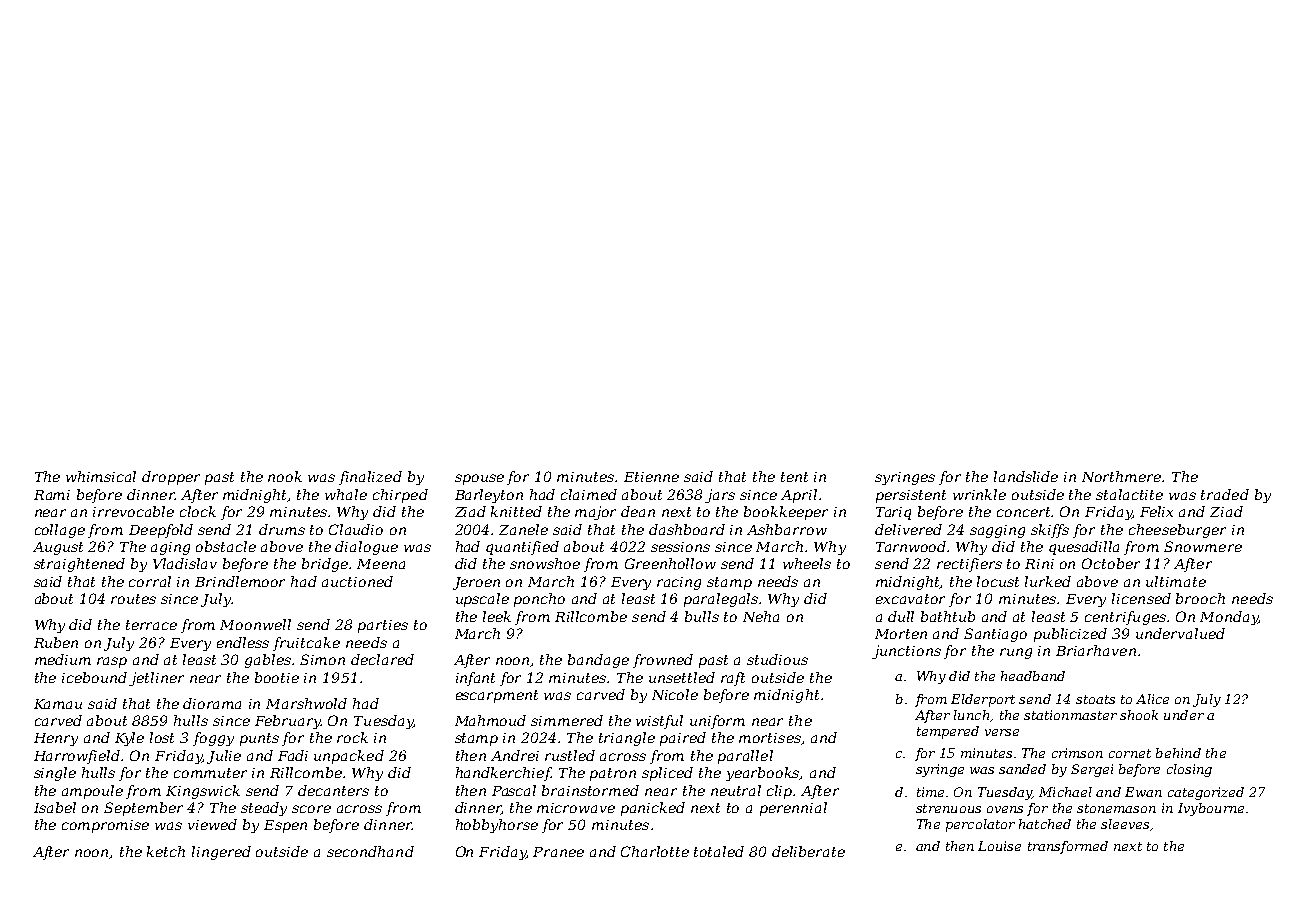 This screenshot has height=924, width=1308. Describe the element at coordinates (370, 851) in the screenshot. I see `secondhand` at that location.
